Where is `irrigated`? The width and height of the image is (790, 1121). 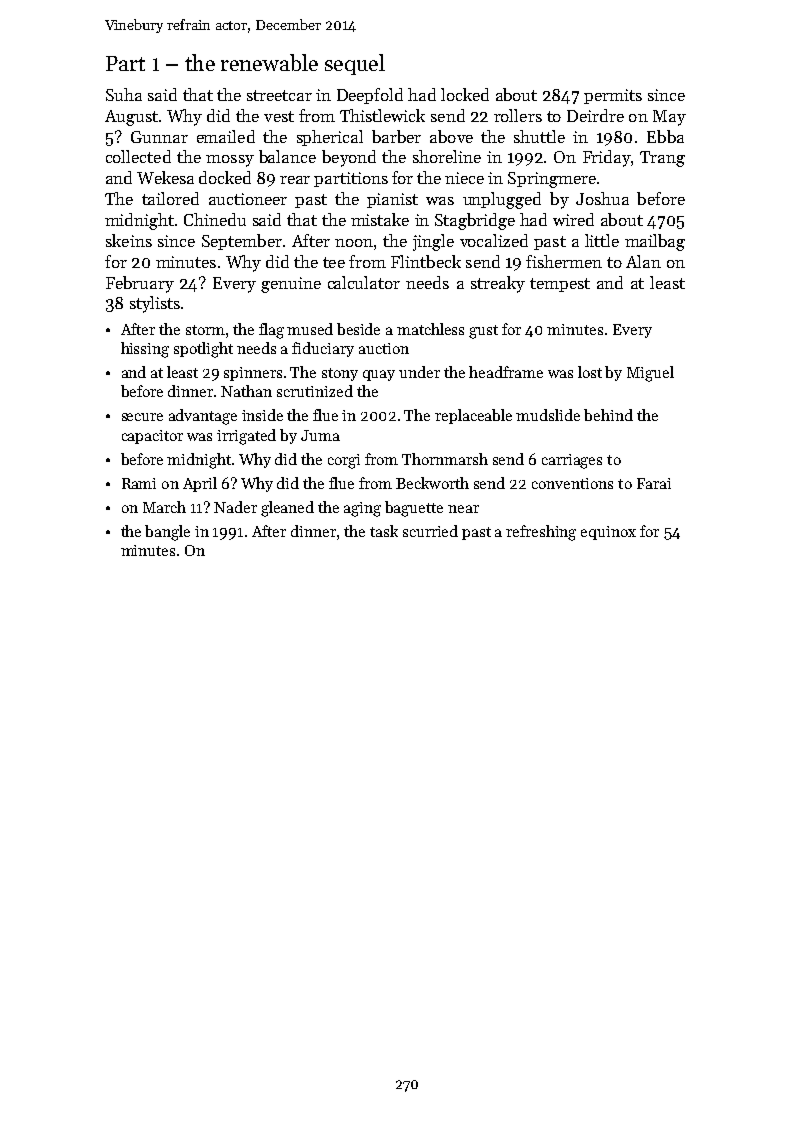
irrigated is located at coordinates (246, 437).
